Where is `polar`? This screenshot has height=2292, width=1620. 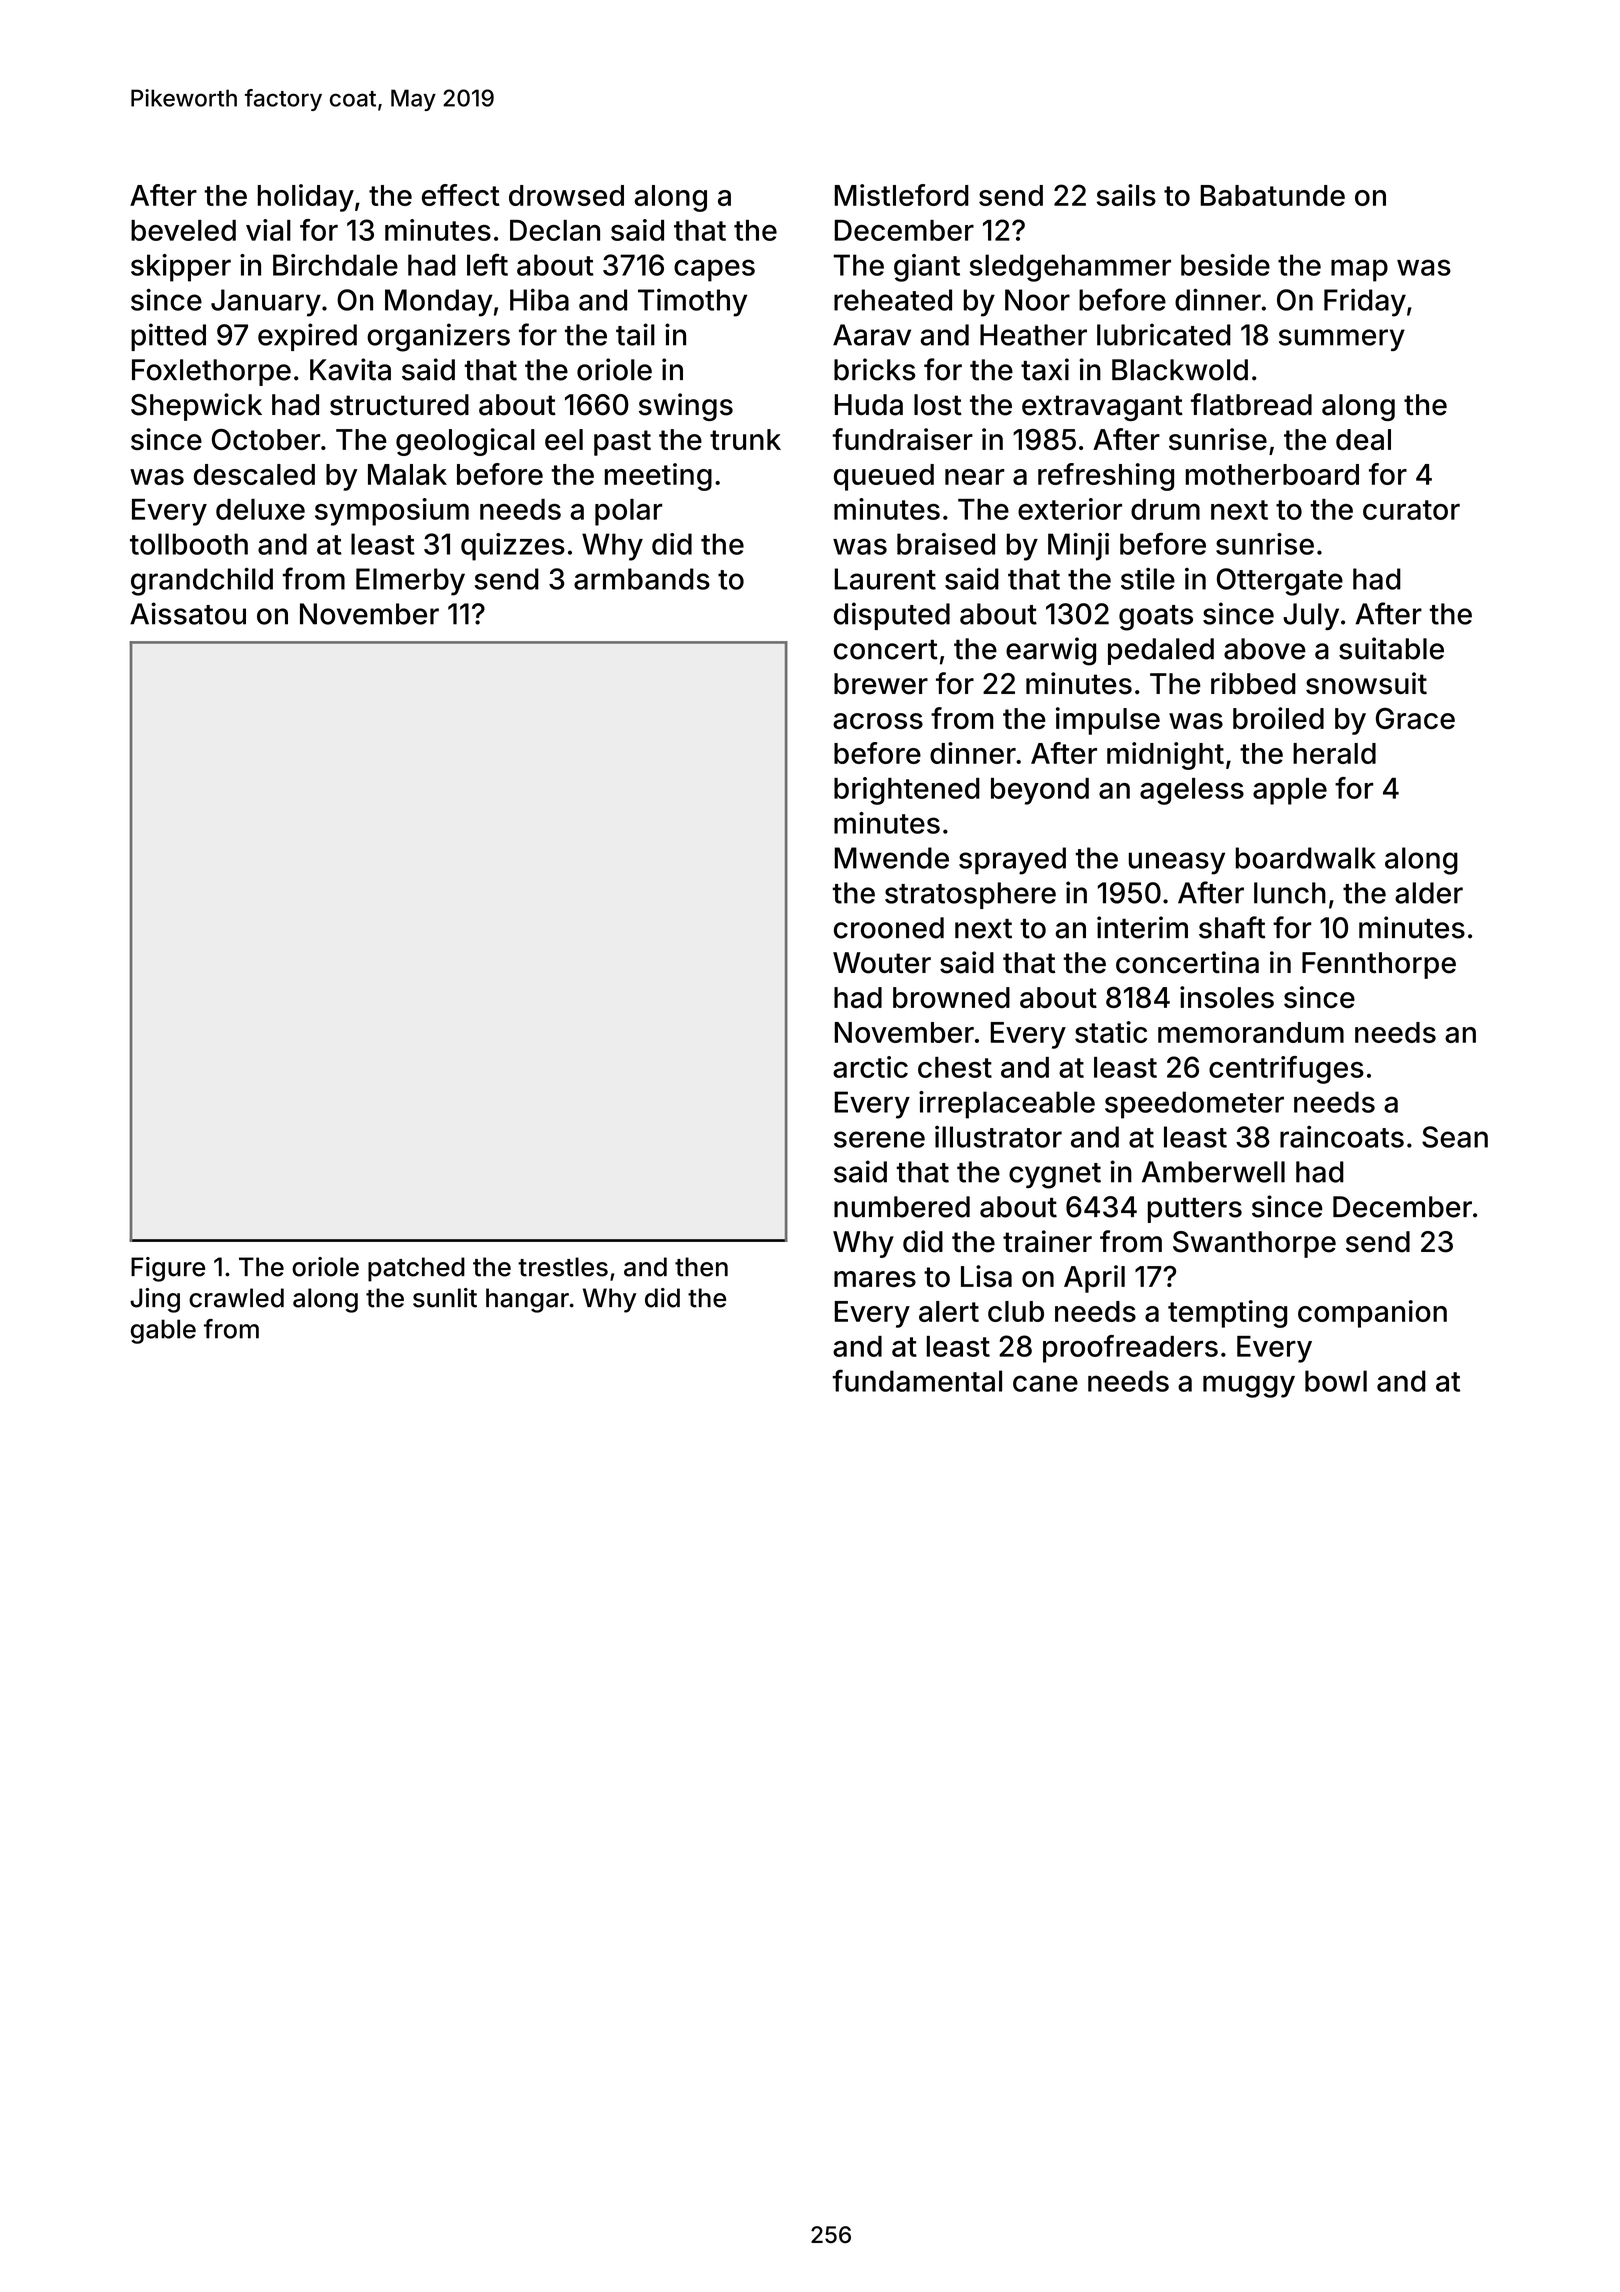 polar is located at coordinates (628, 512).
